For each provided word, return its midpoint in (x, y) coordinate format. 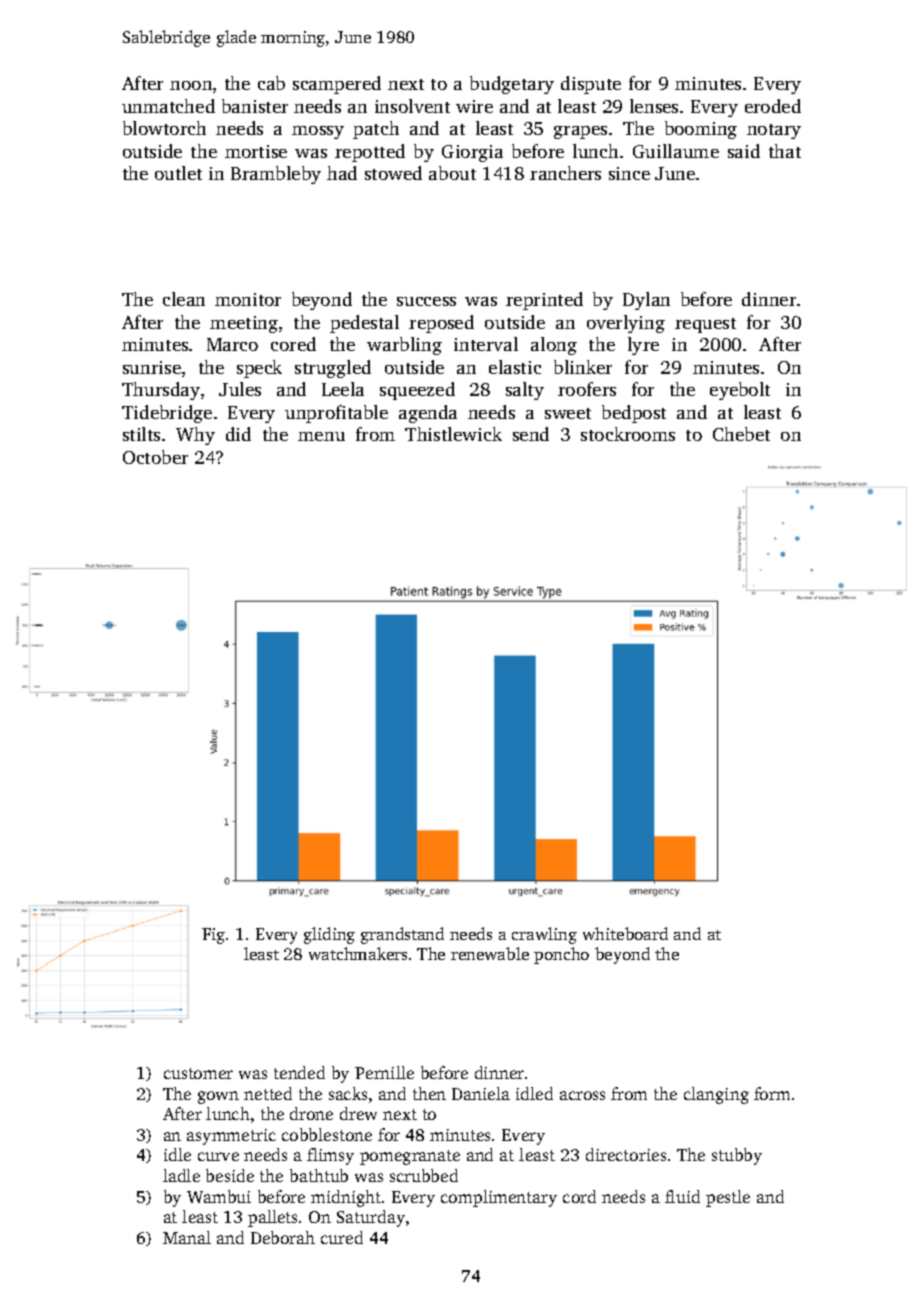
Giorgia (472, 153)
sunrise (152, 367)
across (582, 1095)
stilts (141, 434)
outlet (178, 173)
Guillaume (676, 151)
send (531, 434)
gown (218, 1097)
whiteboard (625, 933)
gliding (329, 935)
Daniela (481, 1093)
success (426, 301)
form (772, 1093)
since (629, 173)
